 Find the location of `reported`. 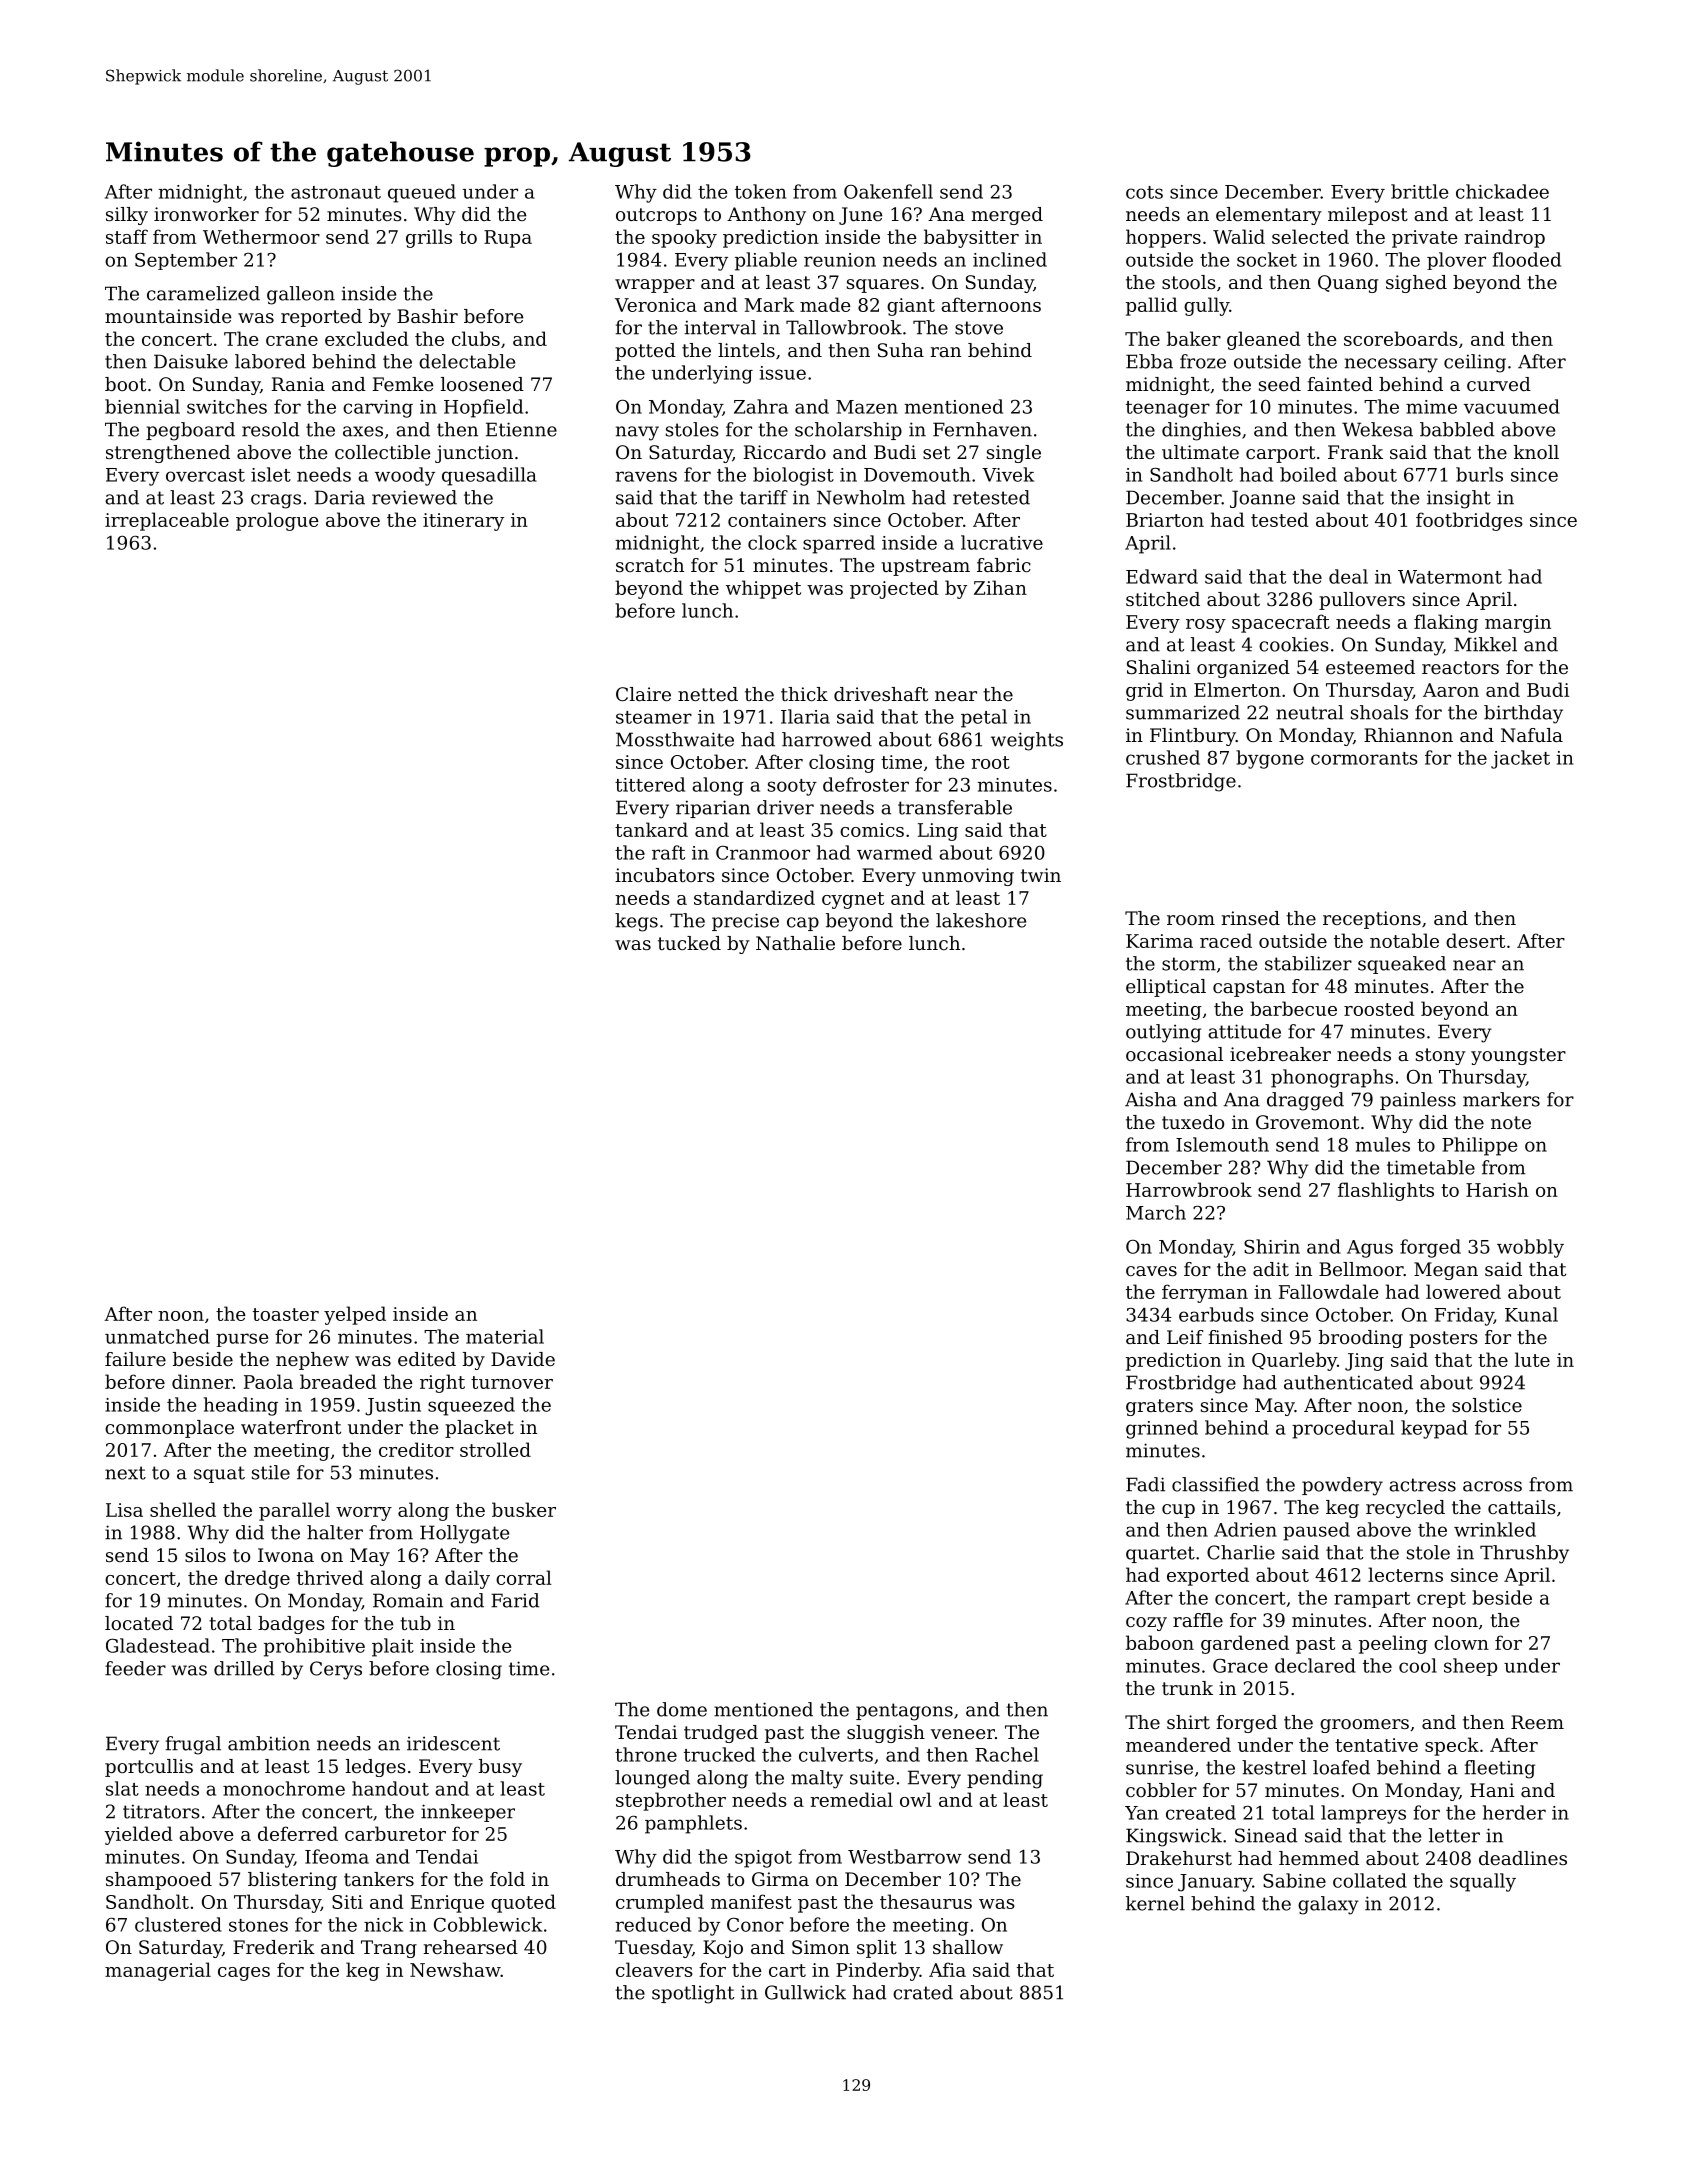

reported is located at coordinates (321, 318).
